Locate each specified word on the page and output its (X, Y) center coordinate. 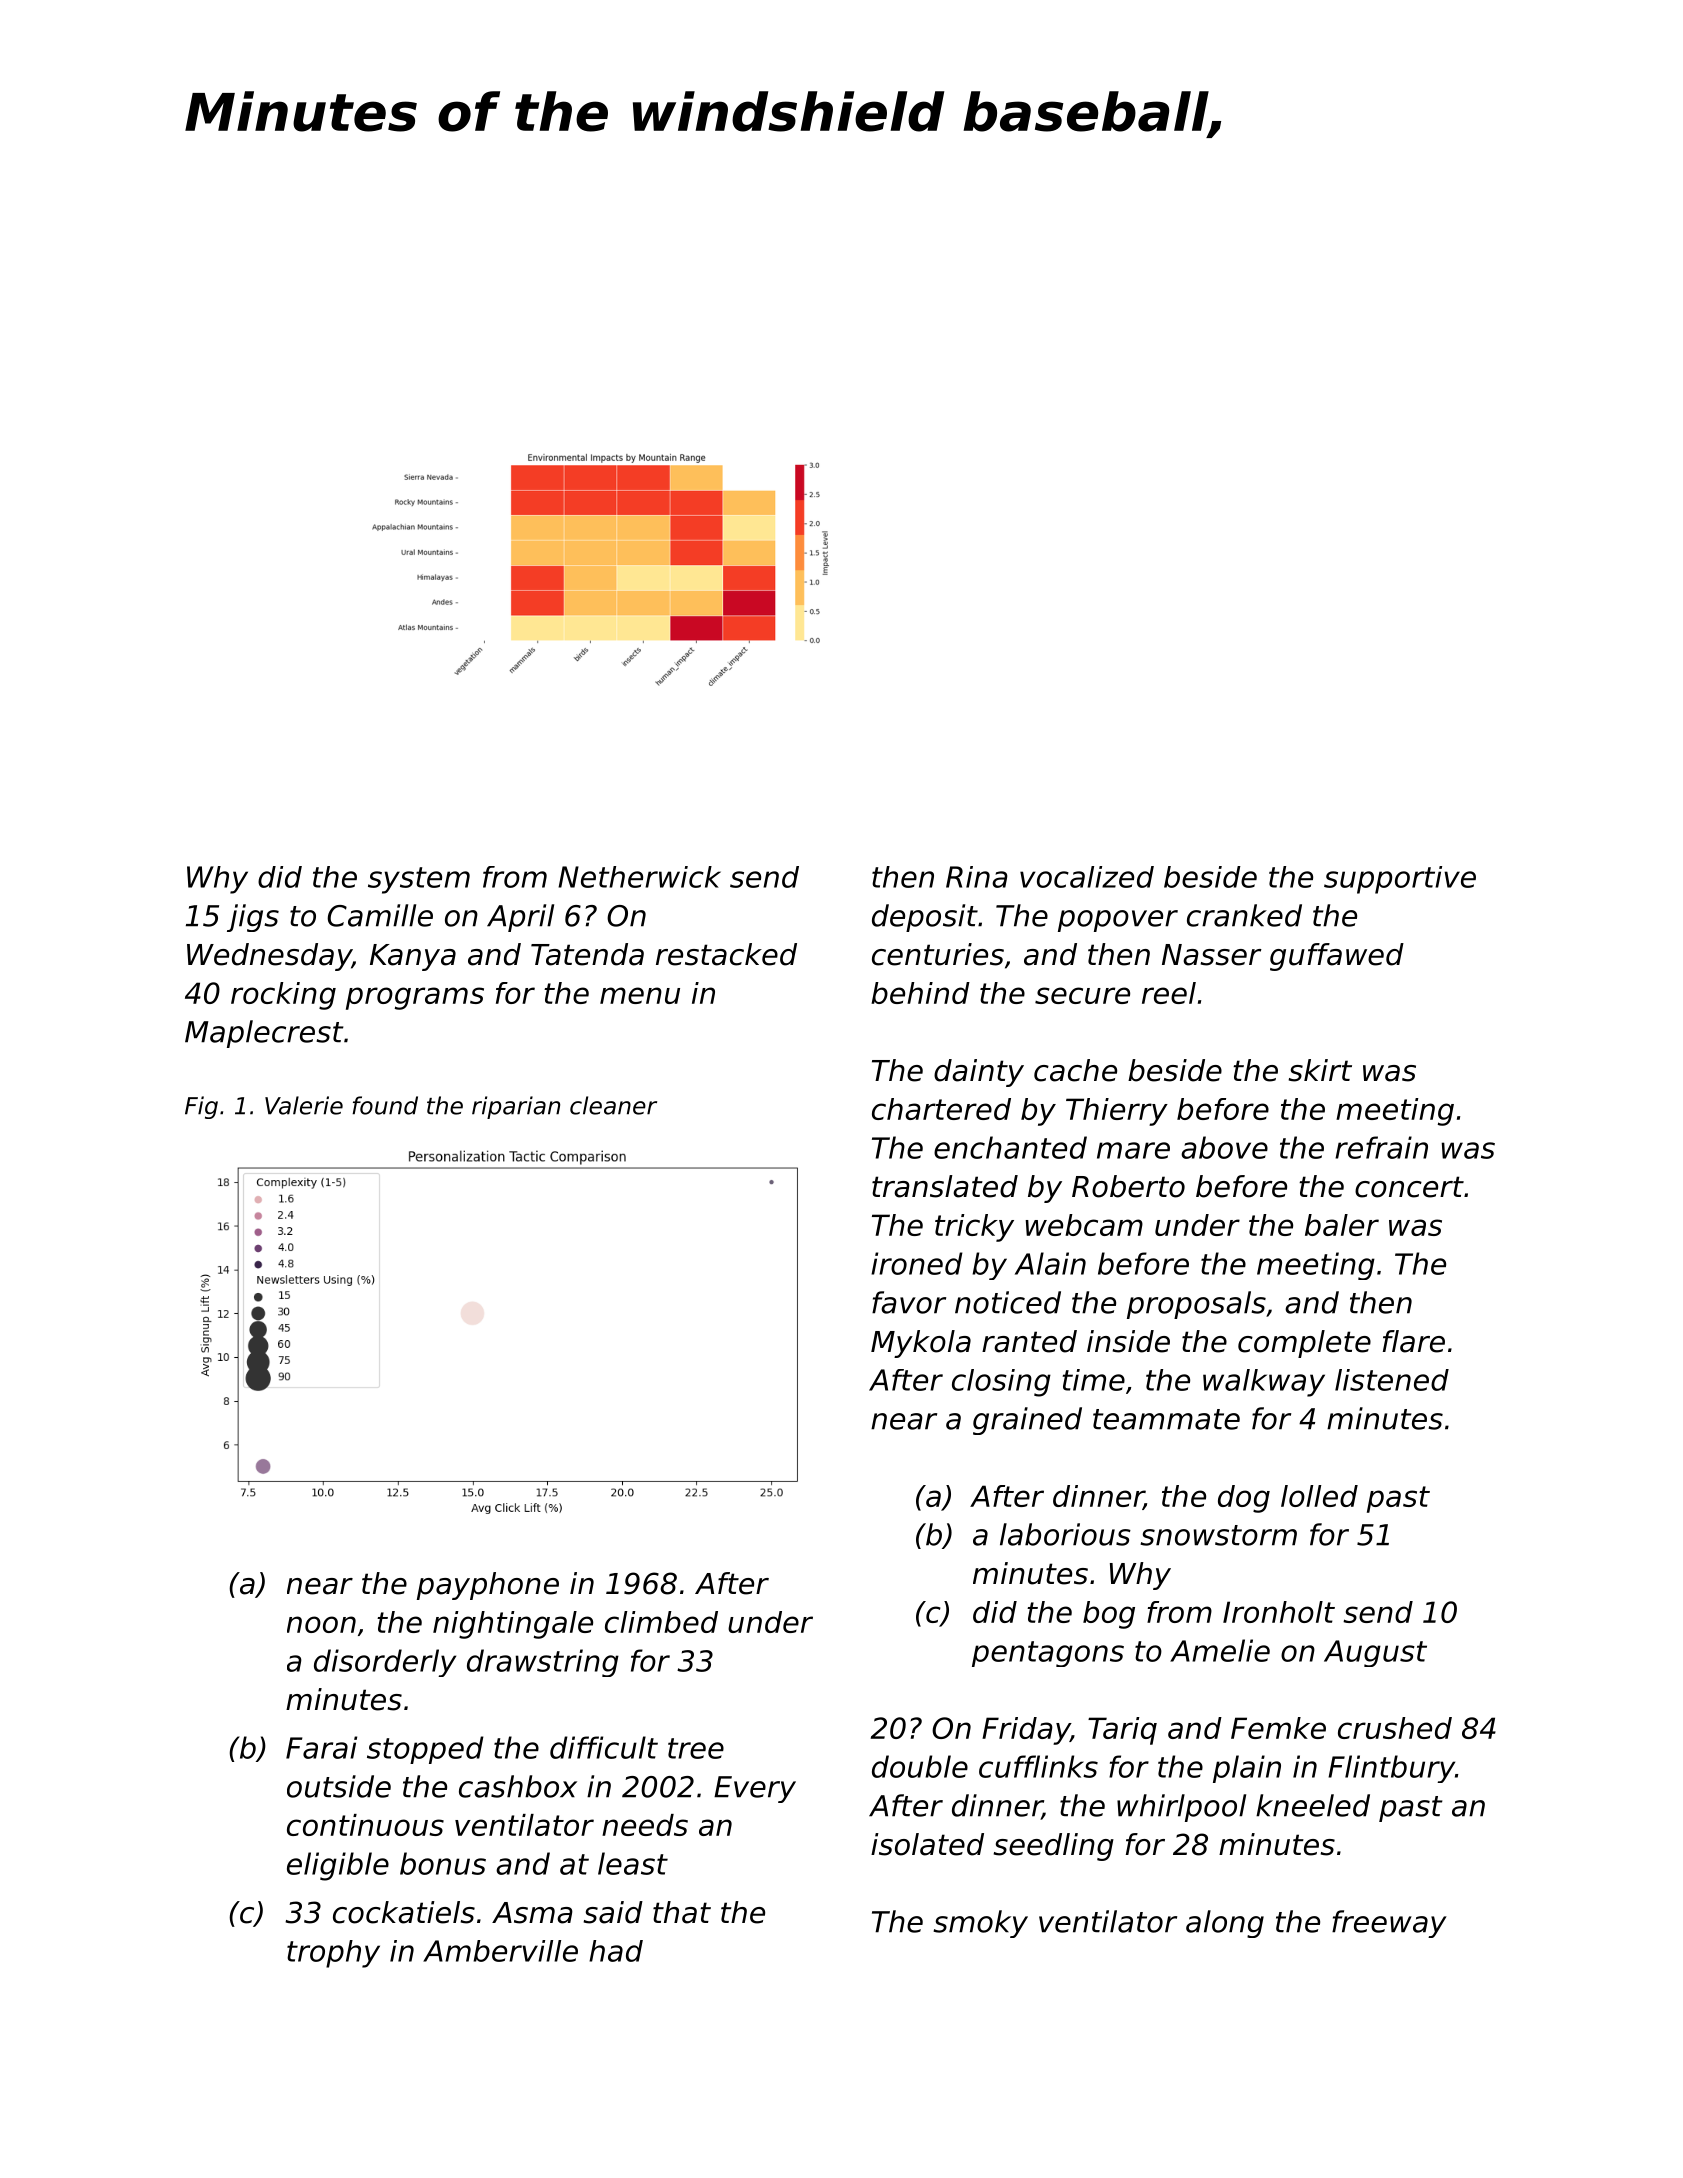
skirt (1320, 1070)
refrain (1381, 1147)
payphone (488, 1586)
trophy (333, 1954)
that (682, 1912)
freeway (1389, 1924)
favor (909, 1302)
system (419, 880)
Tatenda (587, 954)
